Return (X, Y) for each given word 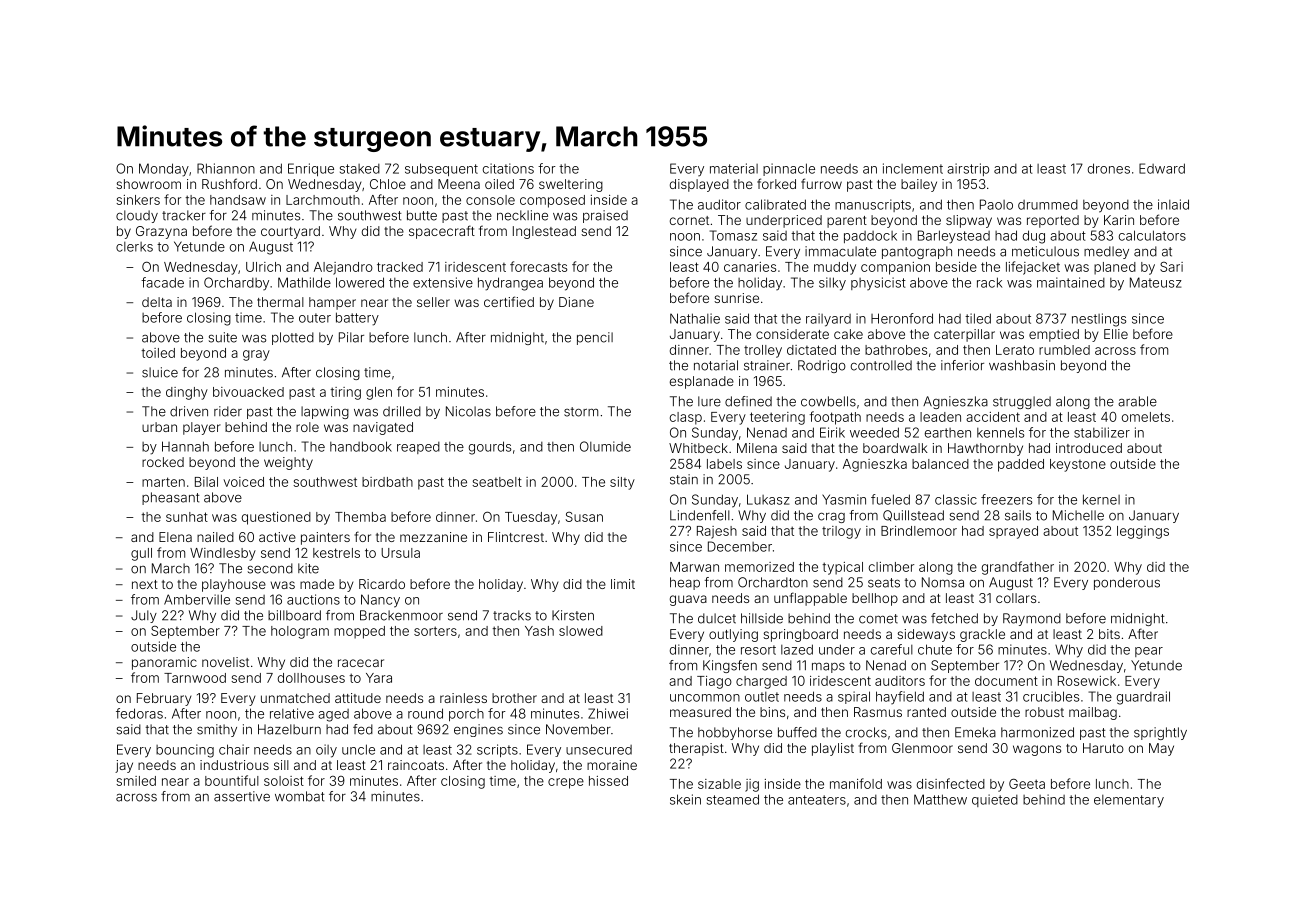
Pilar (351, 337)
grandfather (1018, 568)
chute (935, 649)
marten (163, 482)
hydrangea (510, 284)
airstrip (968, 169)
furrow (821, 183)
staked (360, 169)
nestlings (1099, 320)
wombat (299, 796)
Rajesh (717, 532)
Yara (379, 678)
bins (772, 712)
